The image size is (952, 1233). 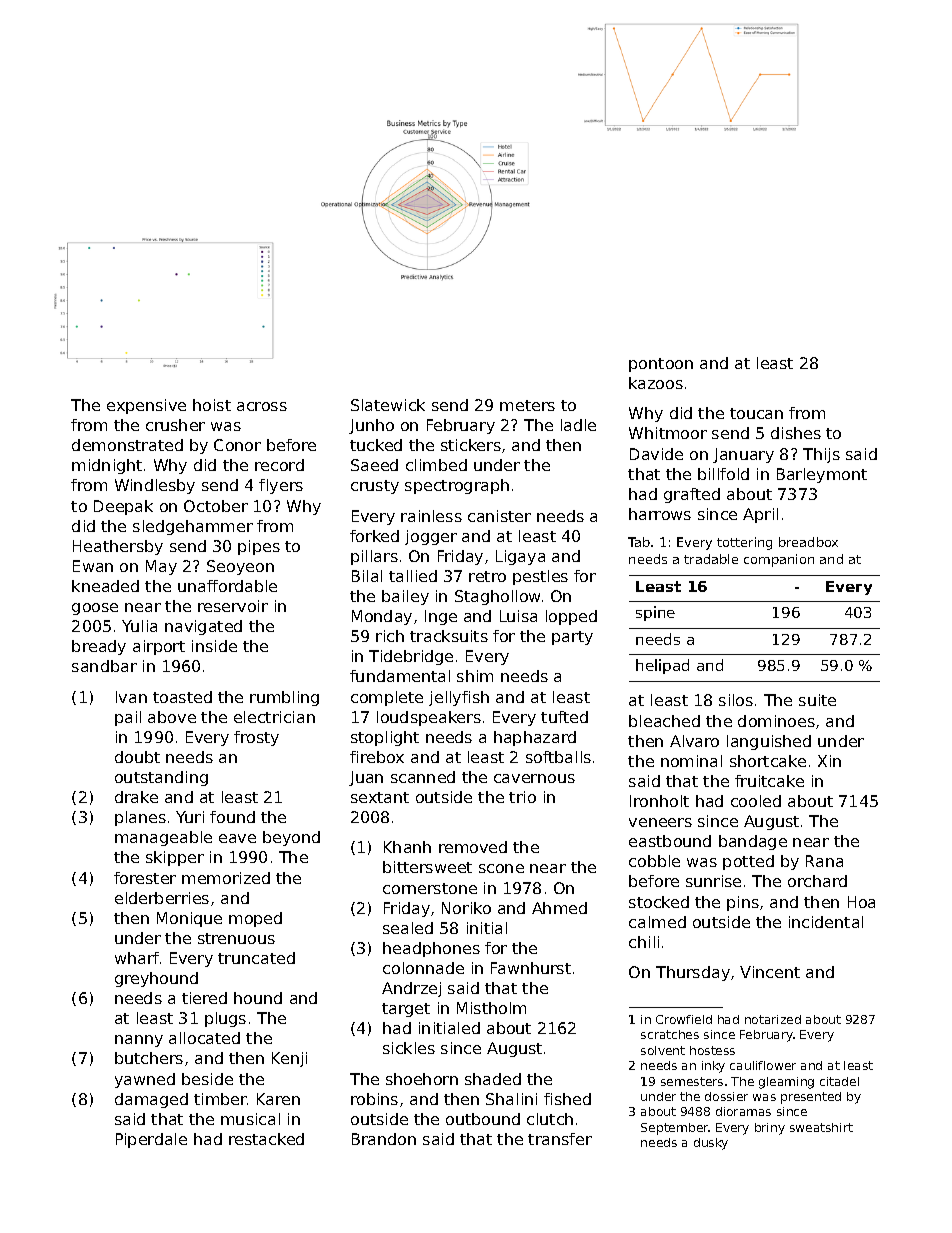 What do you see at coordinates (808, 542) in the page?
I see `breadbox` at bounding box center [808, 542].
